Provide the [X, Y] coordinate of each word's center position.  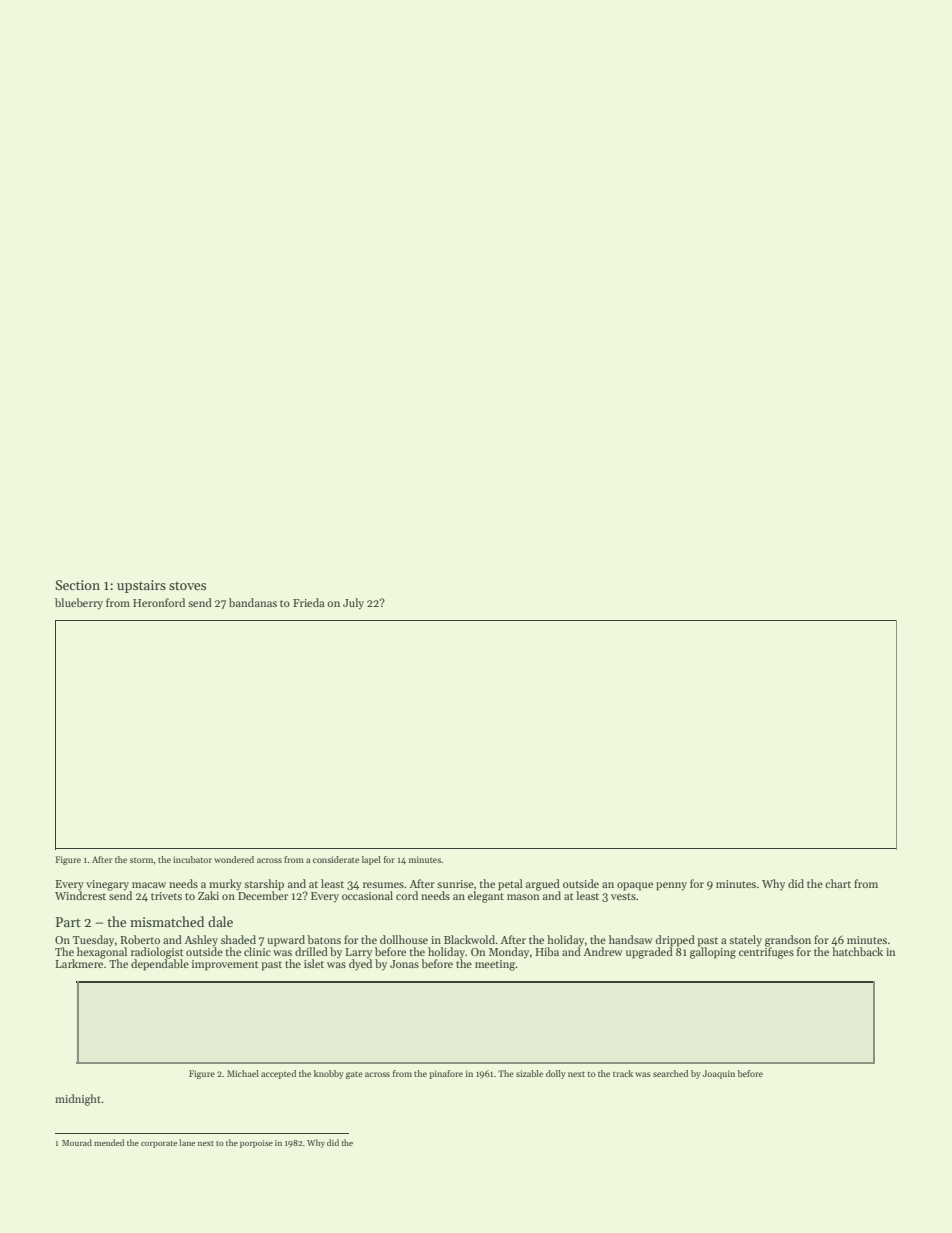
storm [142, 860]
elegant [486, 897]
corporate [159, 1144]
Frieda [308, 602]
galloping [713, 953]
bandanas [253, 602]
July [353, 604]
